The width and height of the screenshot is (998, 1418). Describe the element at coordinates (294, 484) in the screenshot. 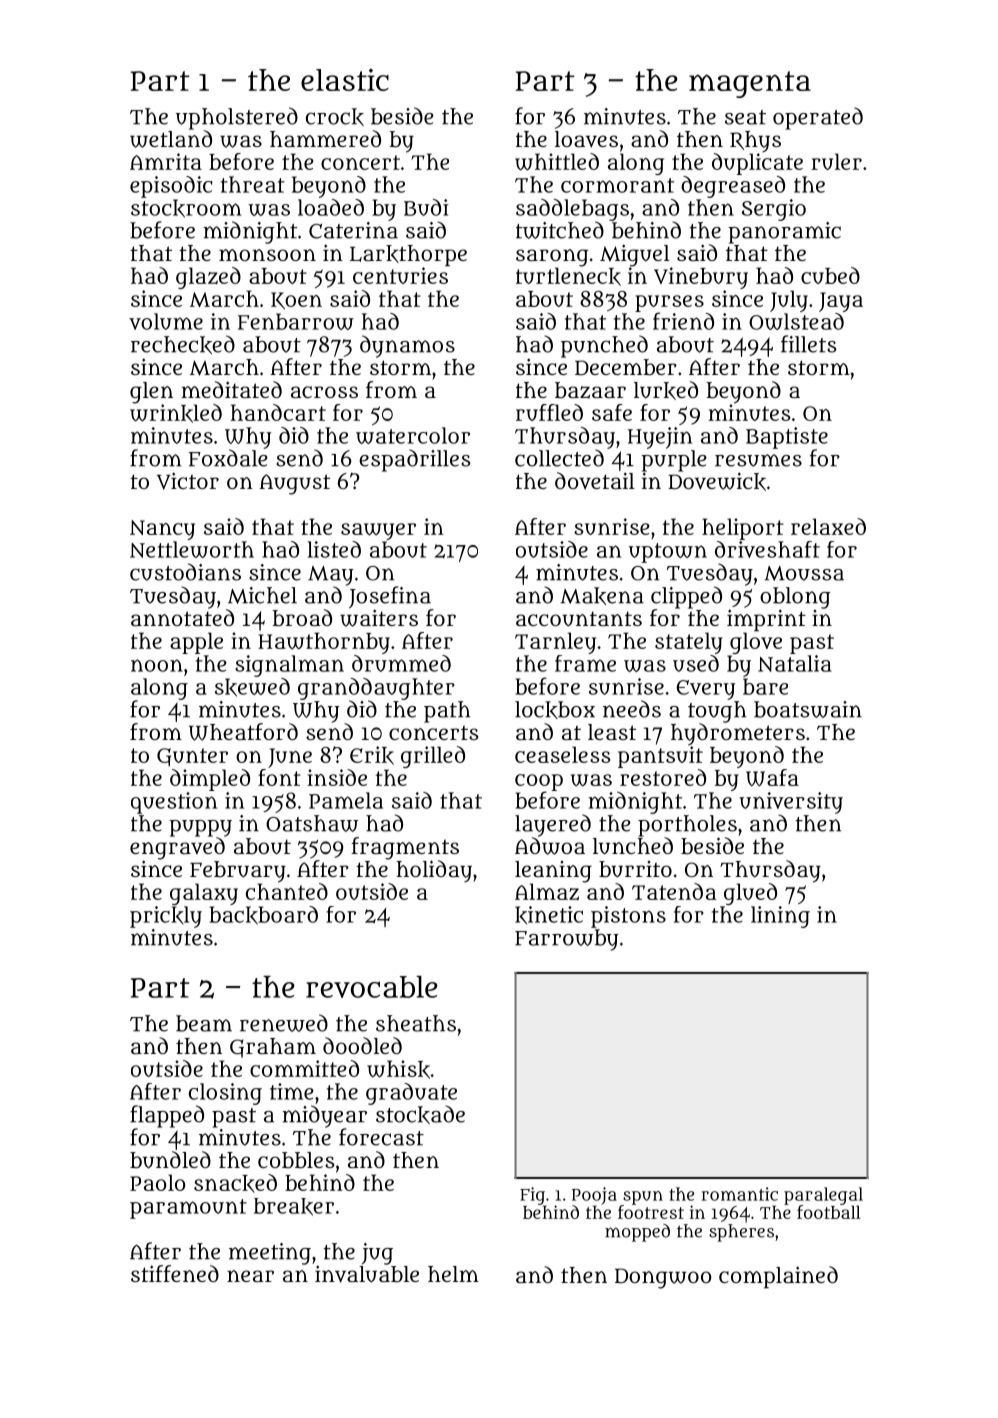

I see `August` at that location.
